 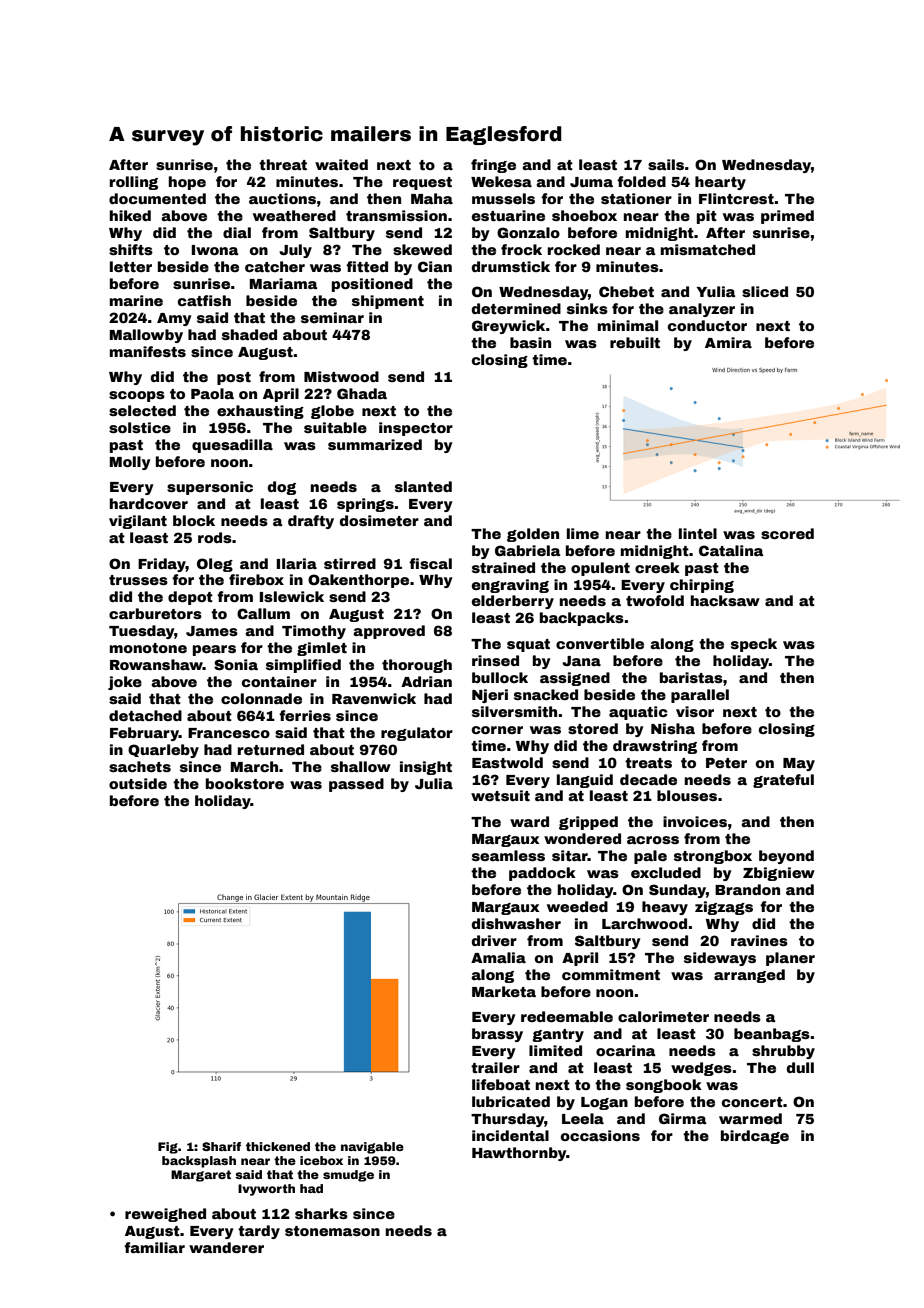 What do you see at coordinates (154, 1247) in the page?
I see `familiar` at bounding box center [154, 1247].
